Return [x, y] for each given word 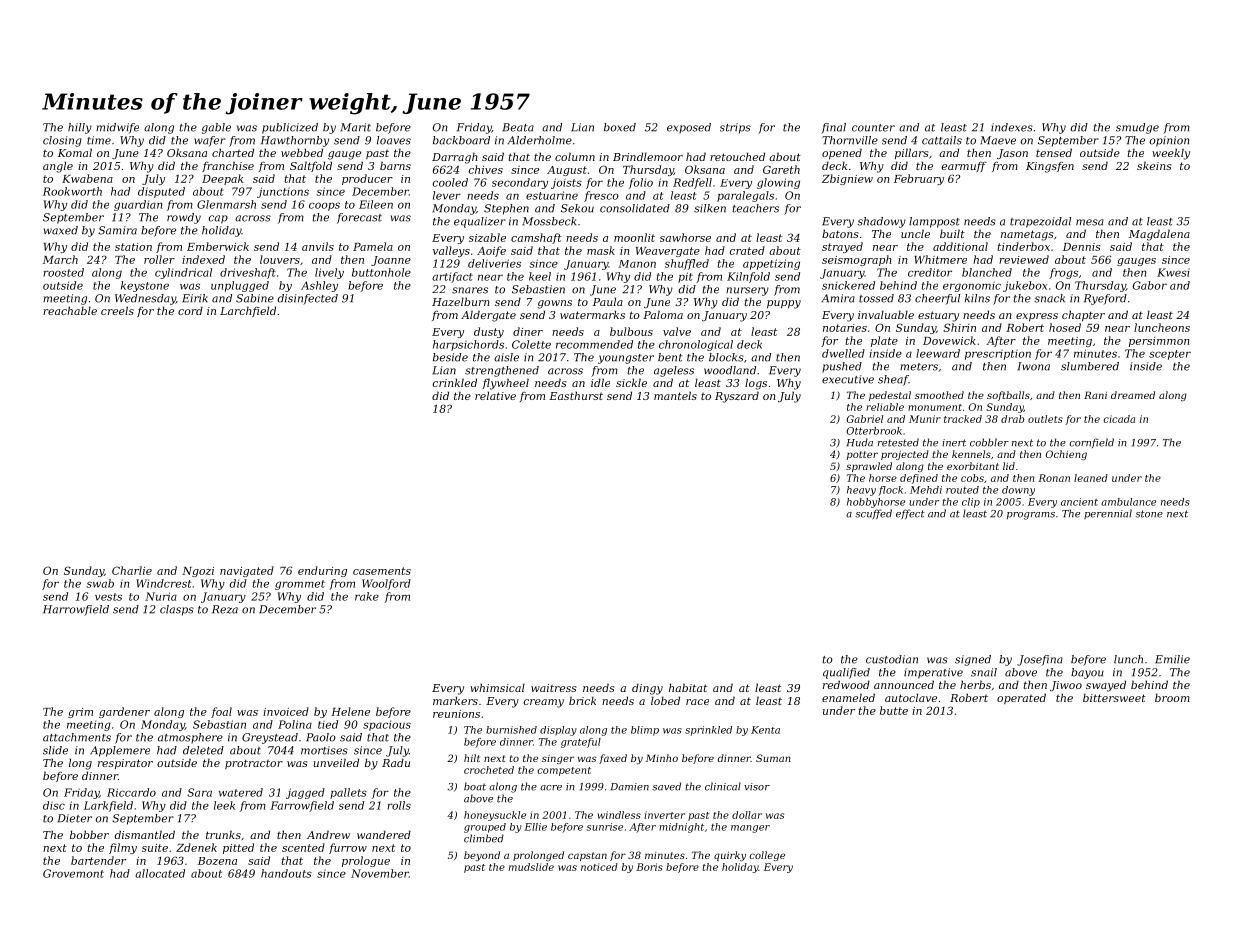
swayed [1106, 686]
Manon [637, 264]
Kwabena [87, 178]
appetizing [771, 264]
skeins [1154, 165]
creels [117, 310]
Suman [773, 758]
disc [54, 805]
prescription [998, 354]
